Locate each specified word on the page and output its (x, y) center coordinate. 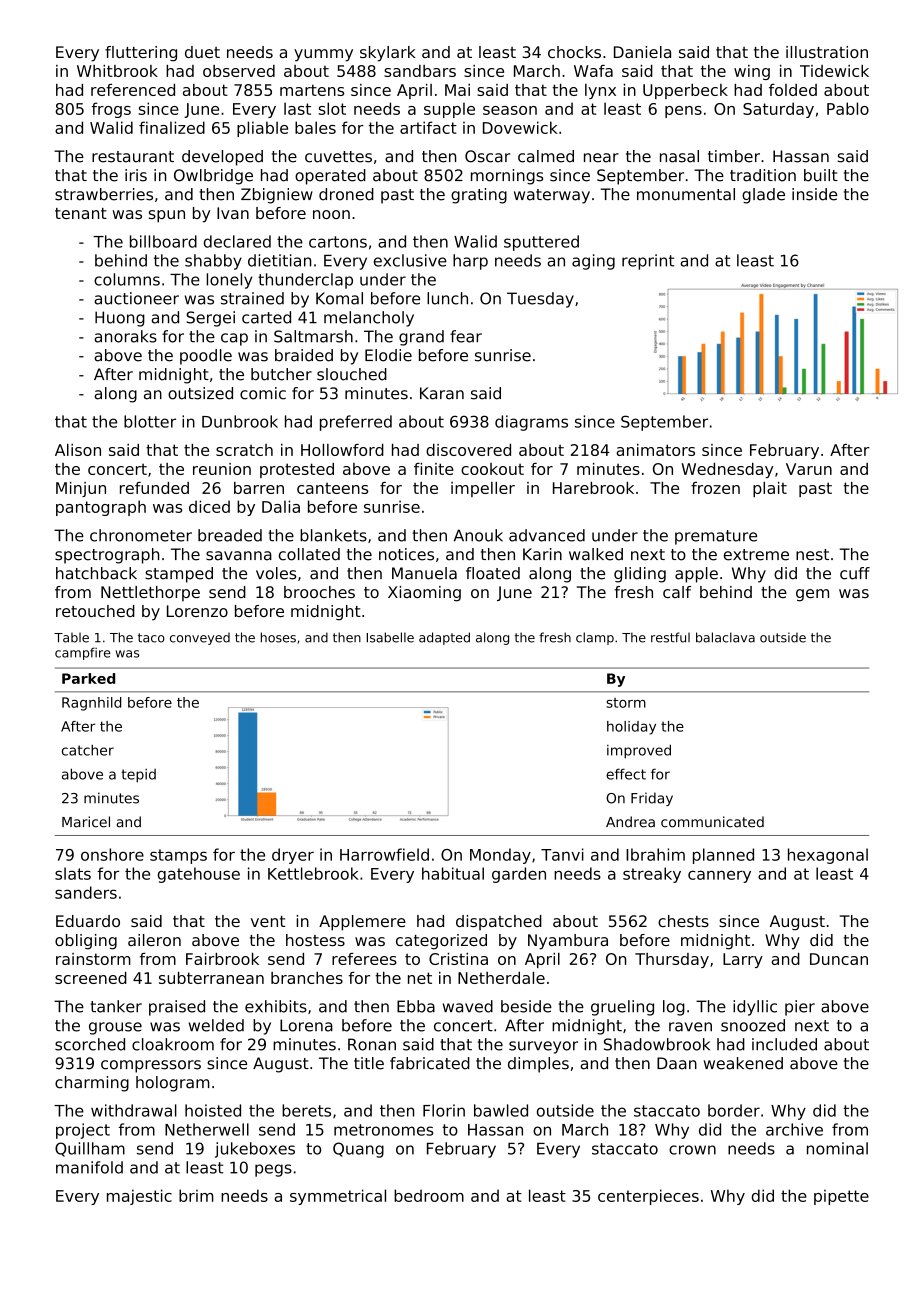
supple (449, 110)
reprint (648, 262)
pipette (841, 1197)
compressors (151, 1066)
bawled (501, 1110)
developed (222, 158)
